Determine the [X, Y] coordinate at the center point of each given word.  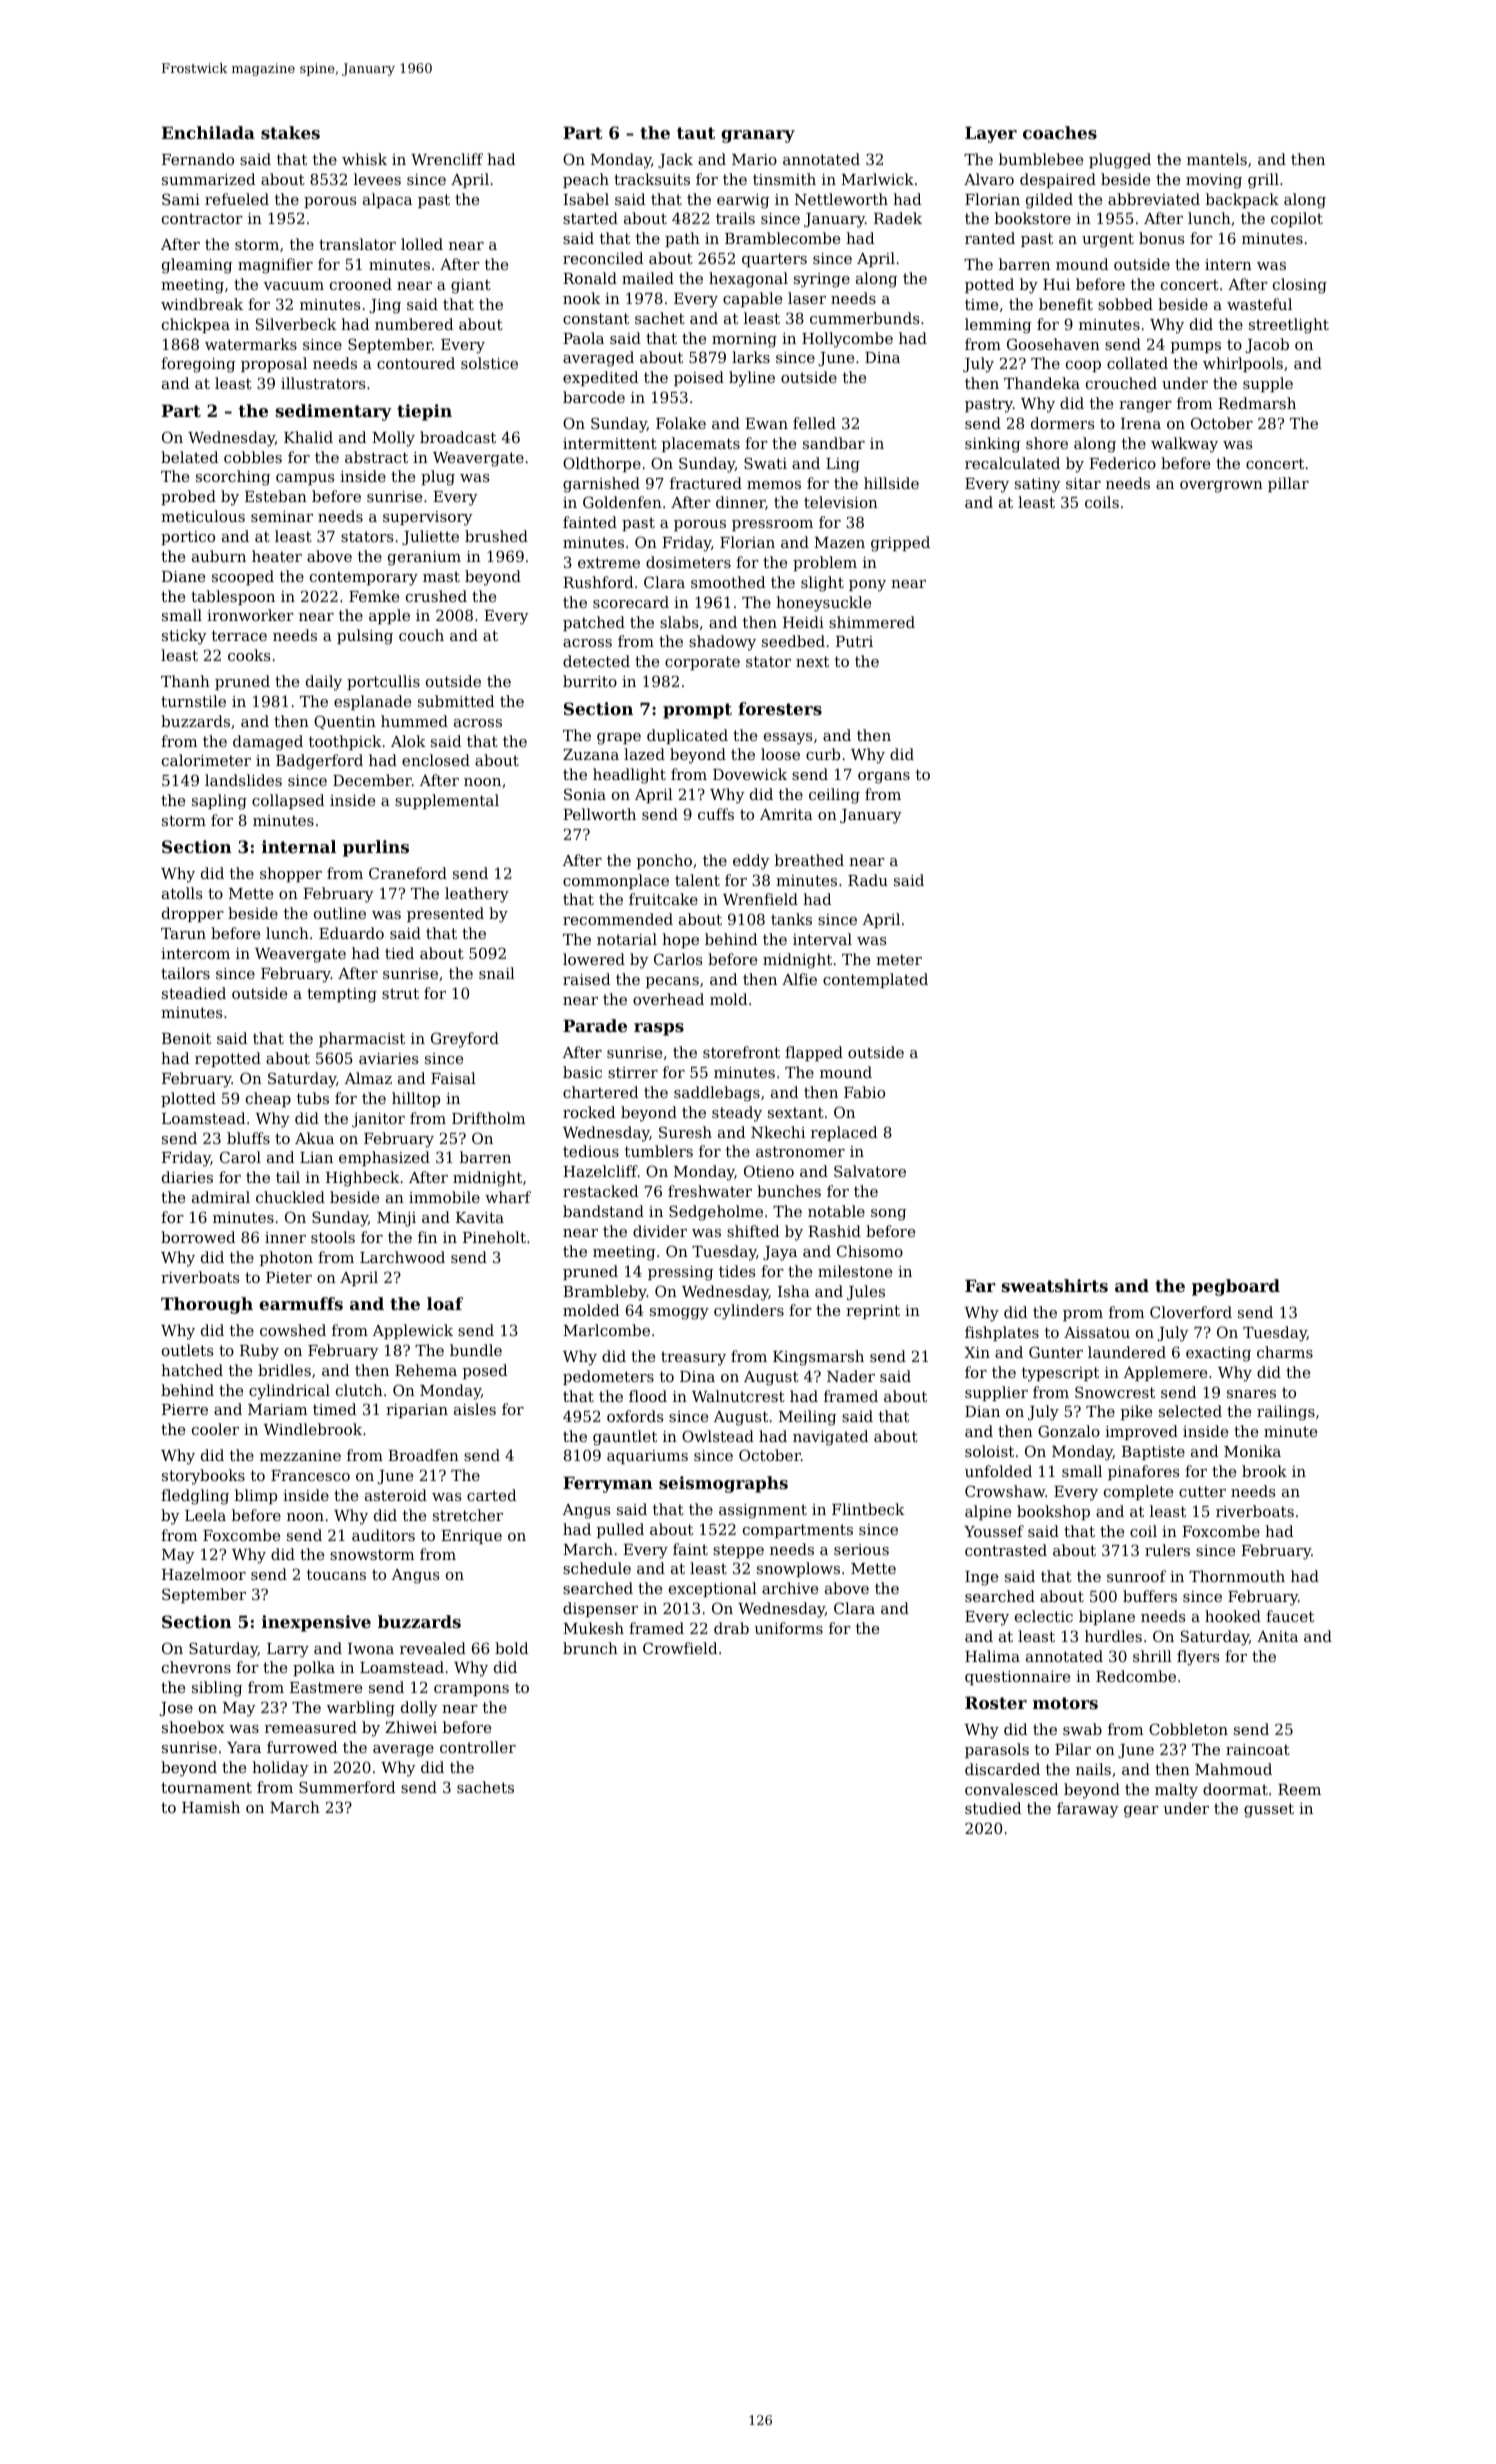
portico [188, 538]
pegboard [1236, 1287]
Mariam [277, 1409]
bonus [1161, 238]
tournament [206, 1787]
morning [744, 340]
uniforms [788, 1628]
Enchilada [208, 132]
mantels [1217, 159]
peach [586, 180]
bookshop [1053, 1512]
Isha [794, 1291]
